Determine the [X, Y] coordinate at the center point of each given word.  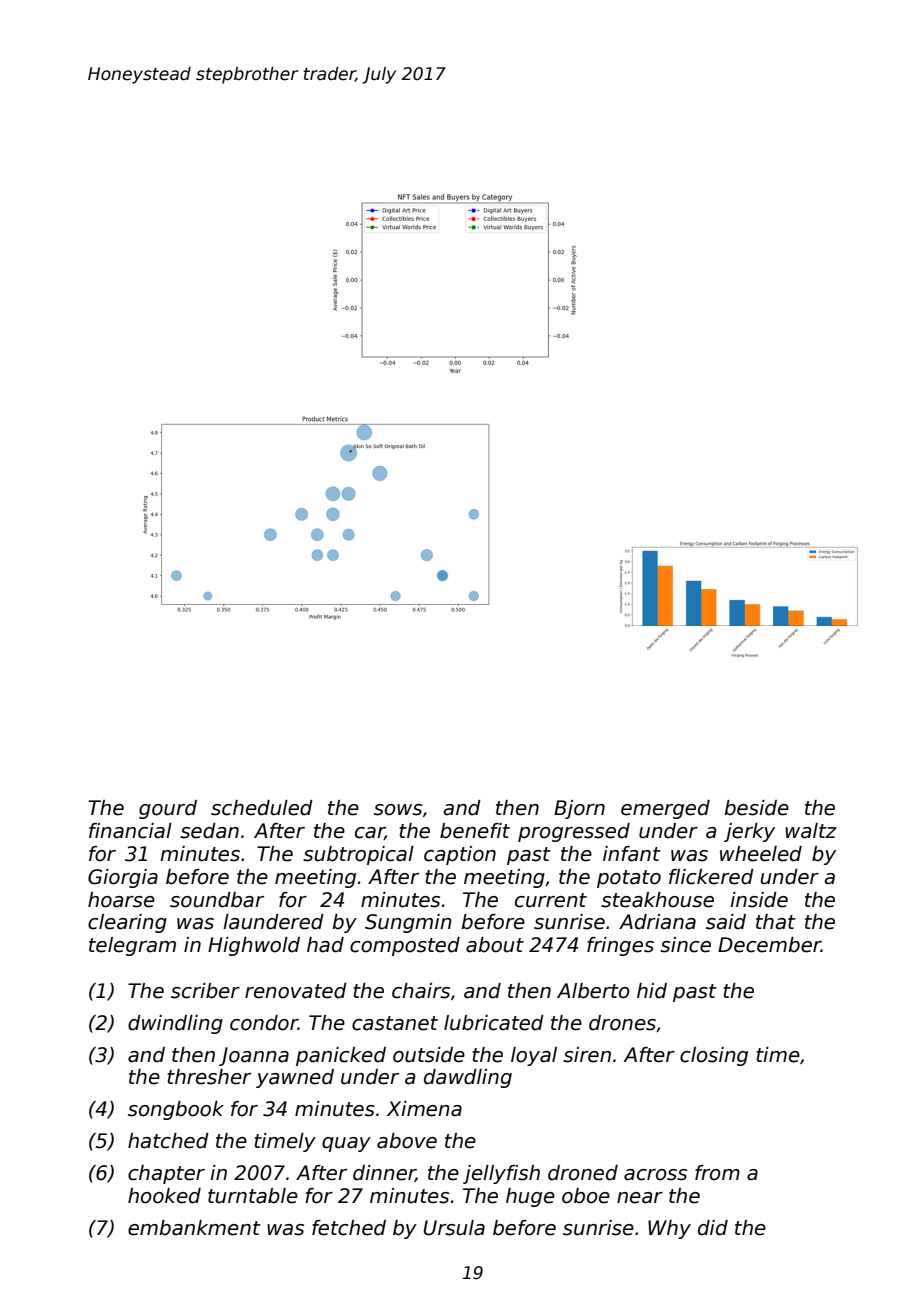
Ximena [424, 1109]
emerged [665, 809]
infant [632, 854]
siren [587, 1055]
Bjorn [579, 809]
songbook [176, 1110]
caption [460, 855]
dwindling [175, 1024]
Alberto [593, 991]
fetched [349, 1228]
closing [714, 1056]
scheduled [262, 808]
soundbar [217, 900]
